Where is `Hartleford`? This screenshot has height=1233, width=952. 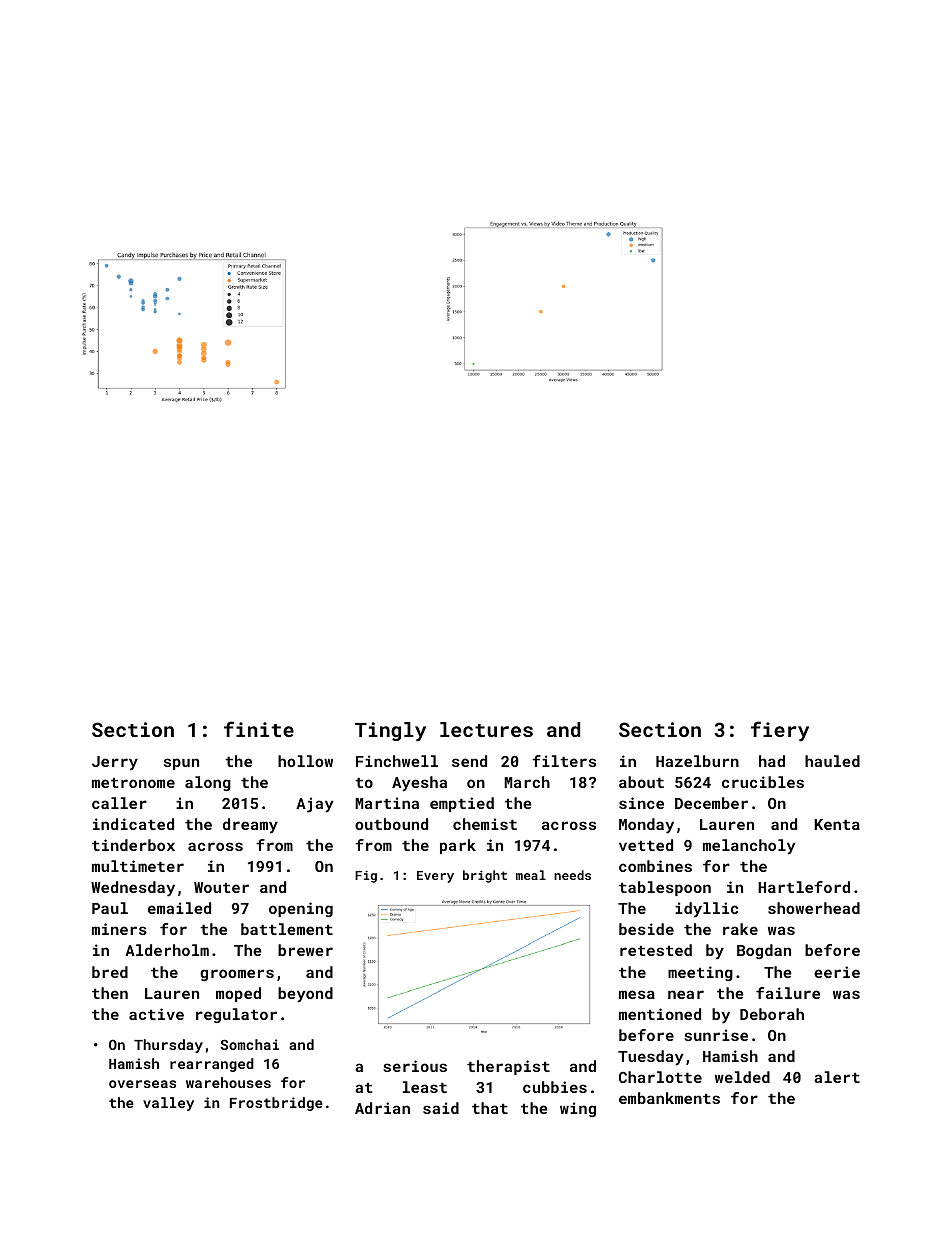
Hartleford is located at coordinates (804, 887).
